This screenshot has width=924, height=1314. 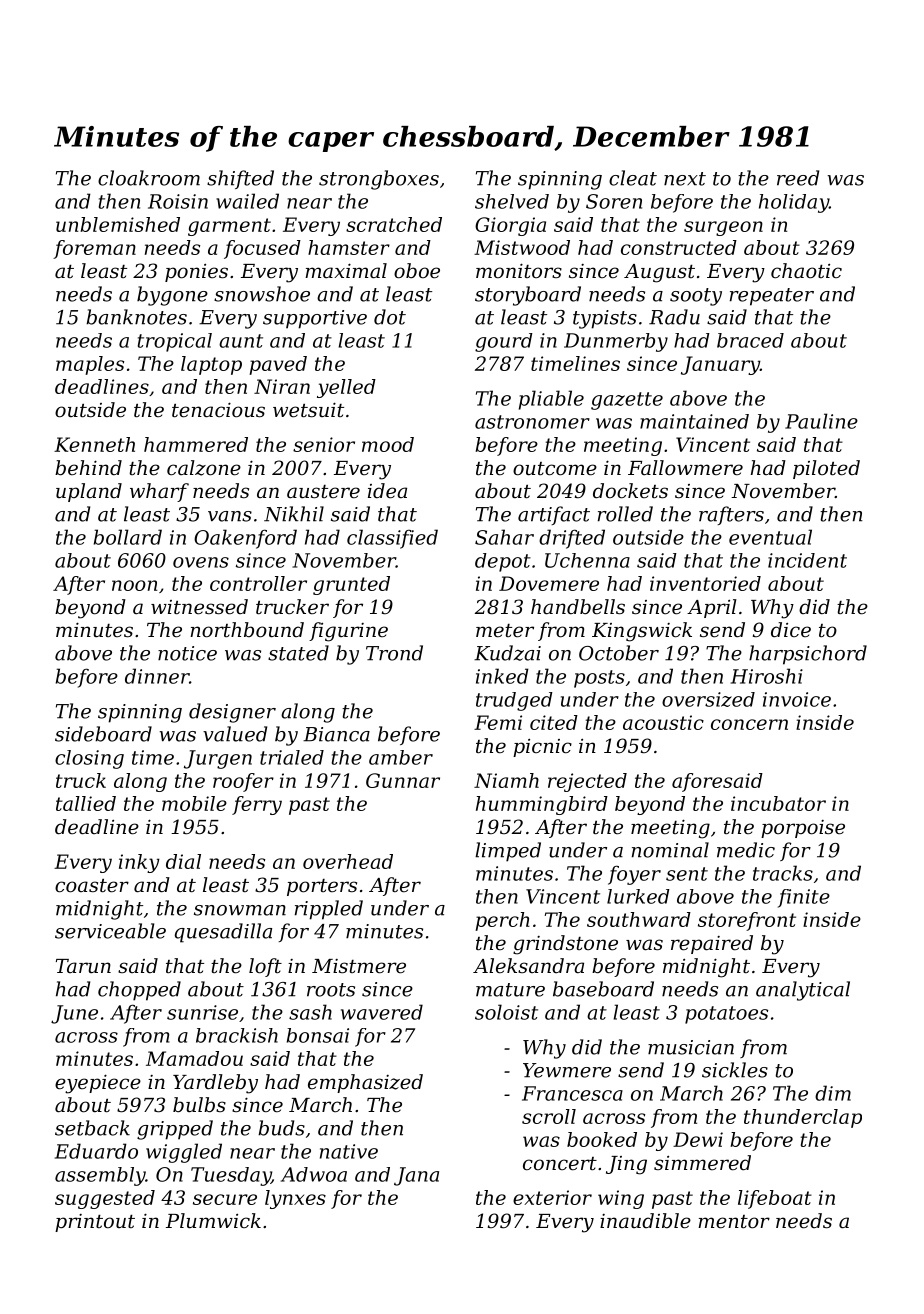 I want to click on northbound, so click(x=247, y=630).
